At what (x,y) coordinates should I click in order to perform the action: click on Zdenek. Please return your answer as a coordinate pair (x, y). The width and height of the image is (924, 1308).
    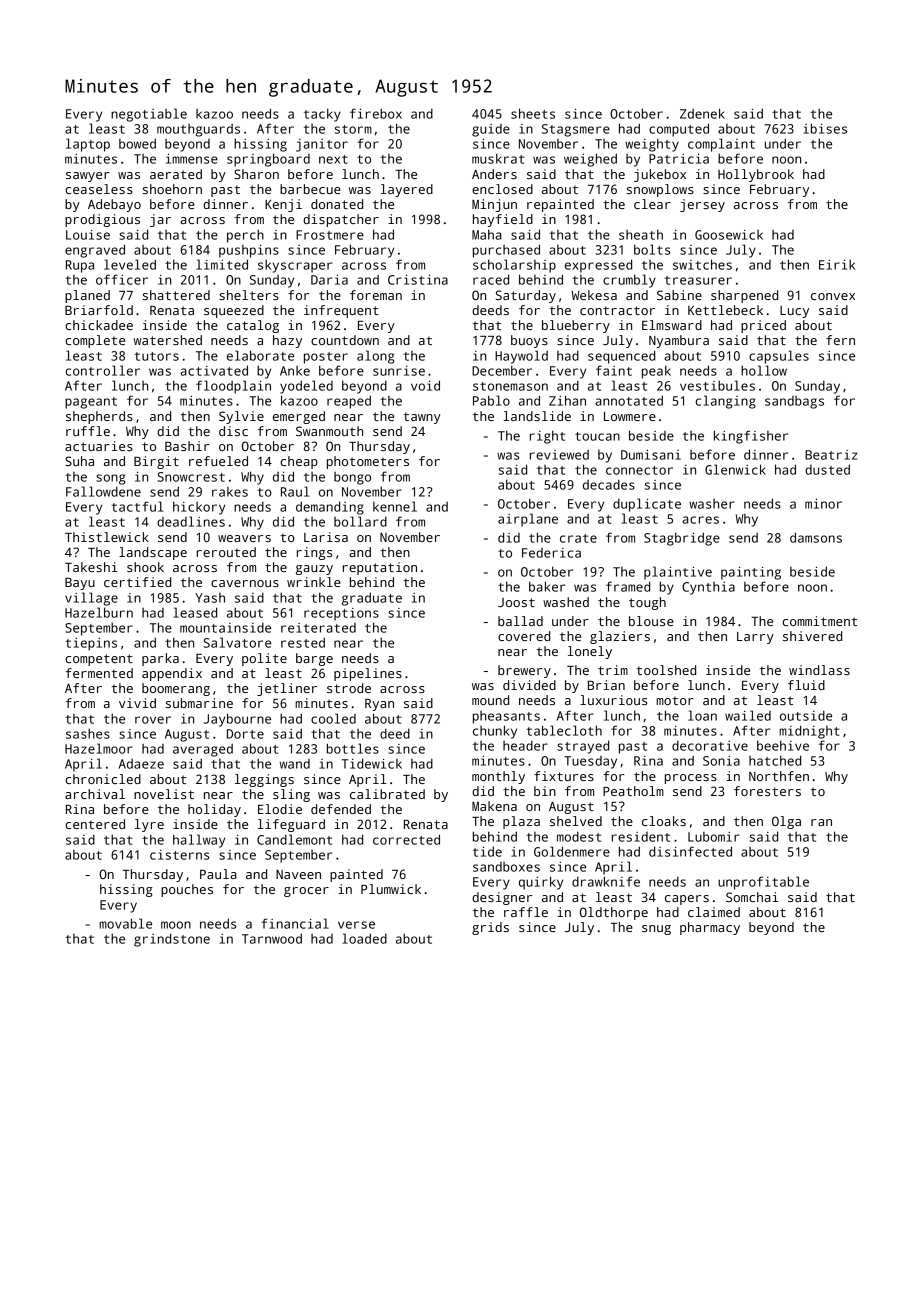
    Looking at the image, I should click on (702, 113).
